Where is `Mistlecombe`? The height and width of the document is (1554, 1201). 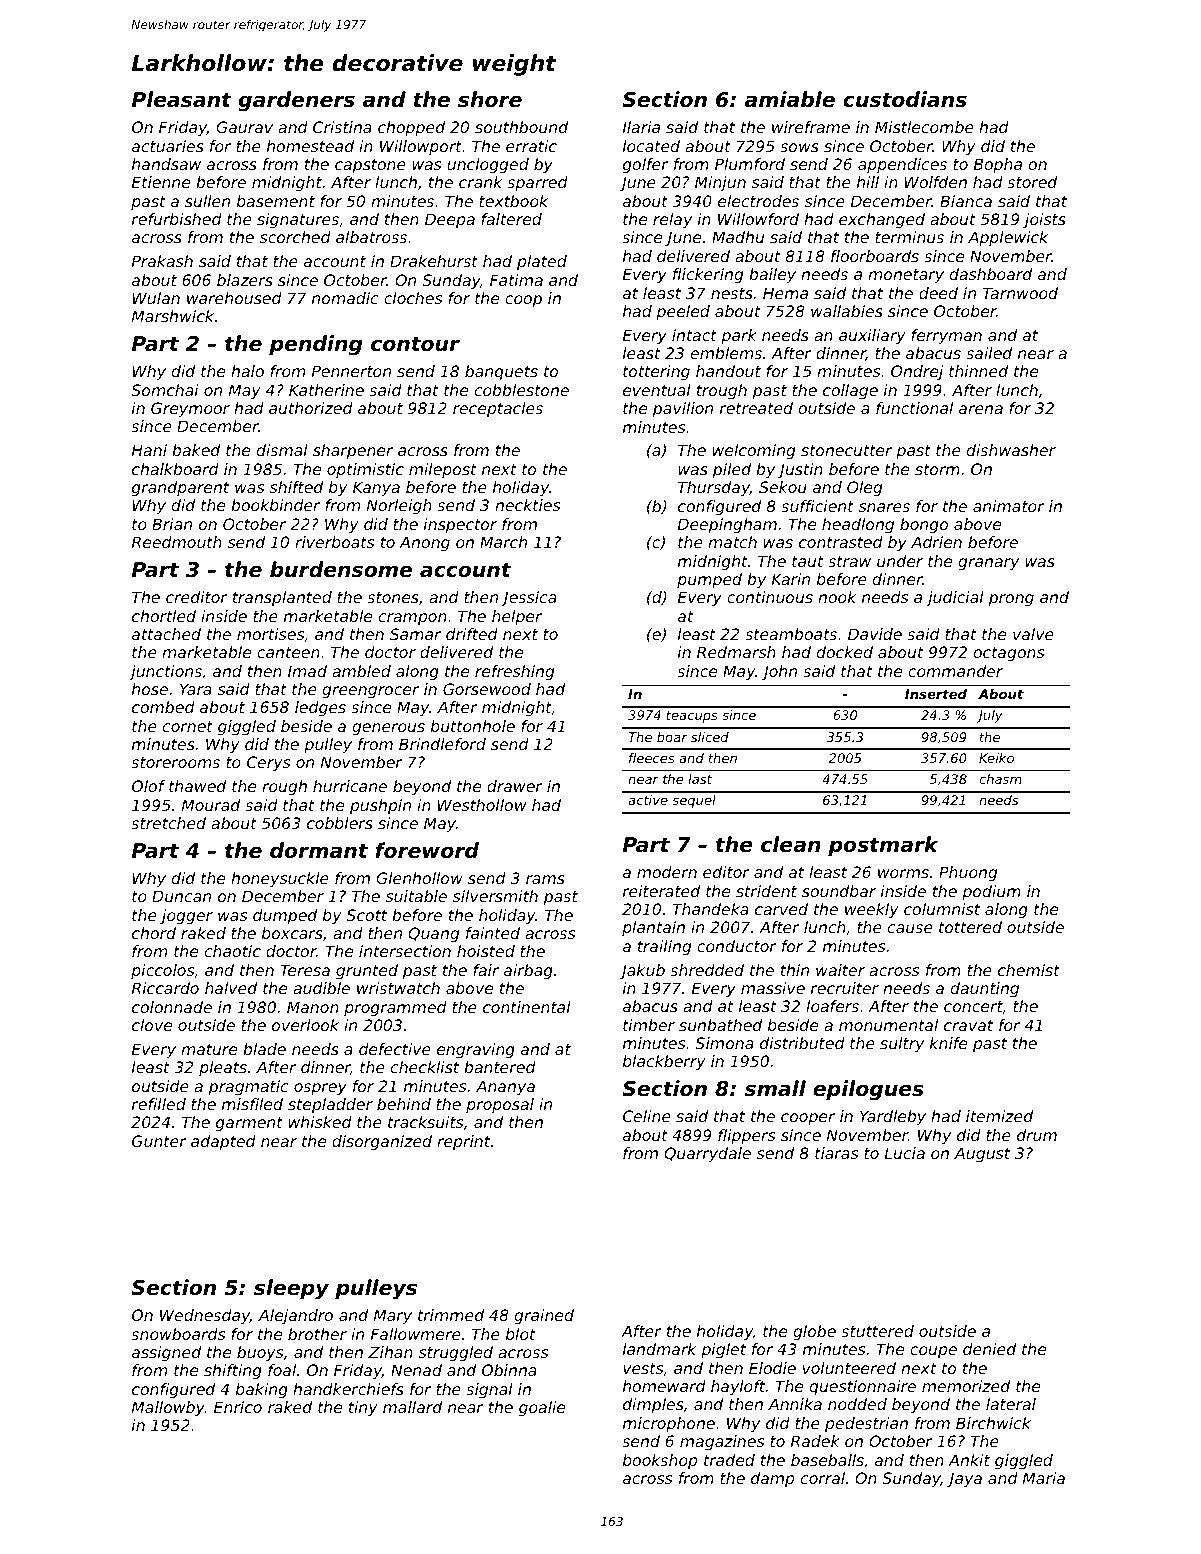 Mistlecombe is located at coordinates (924, 127).
